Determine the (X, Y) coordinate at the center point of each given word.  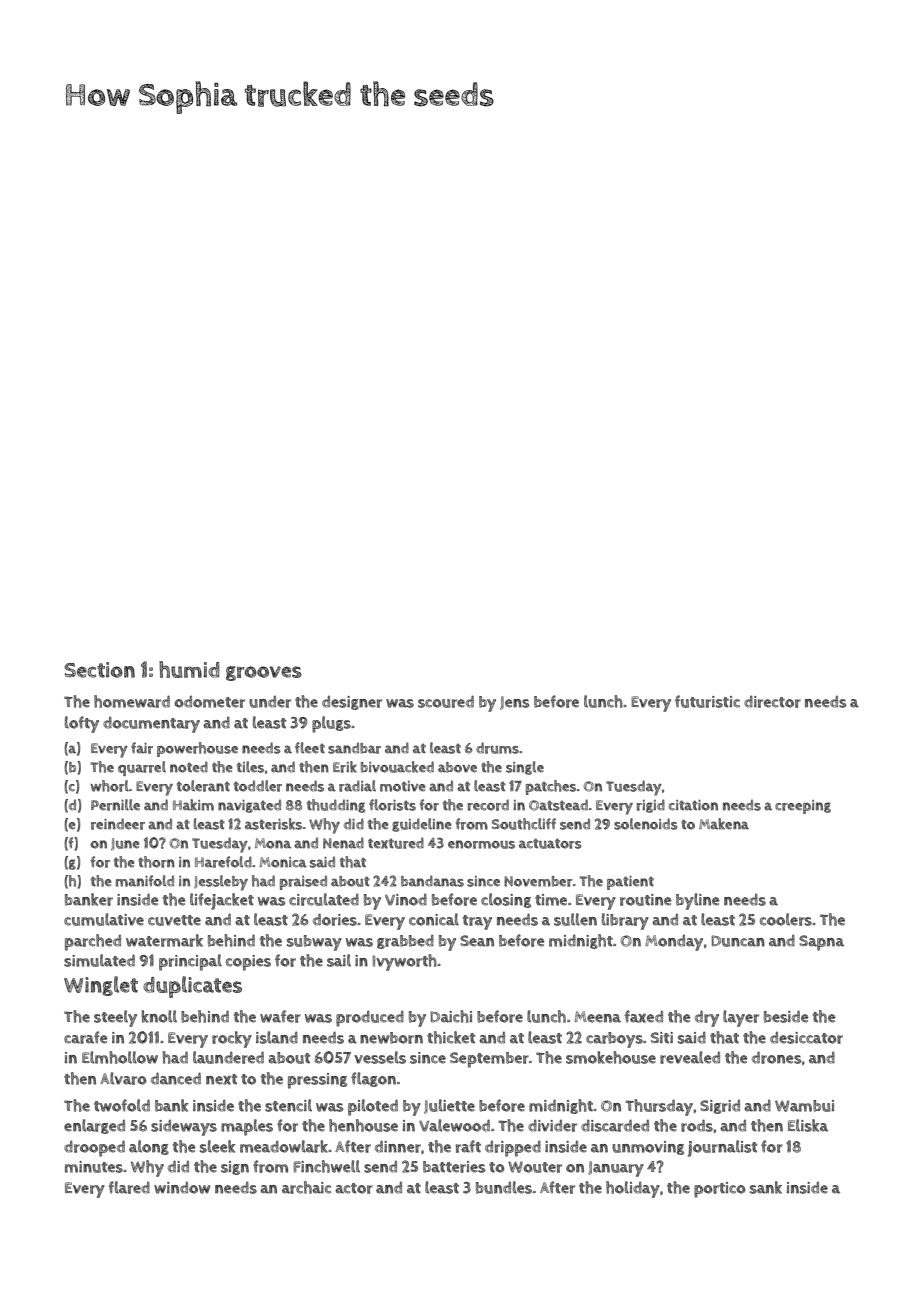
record (488, 805)
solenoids (646, 824)
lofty (82, 724)
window (182, 1188)
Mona (273, 843)
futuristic (707, 701)
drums (497, 748)
